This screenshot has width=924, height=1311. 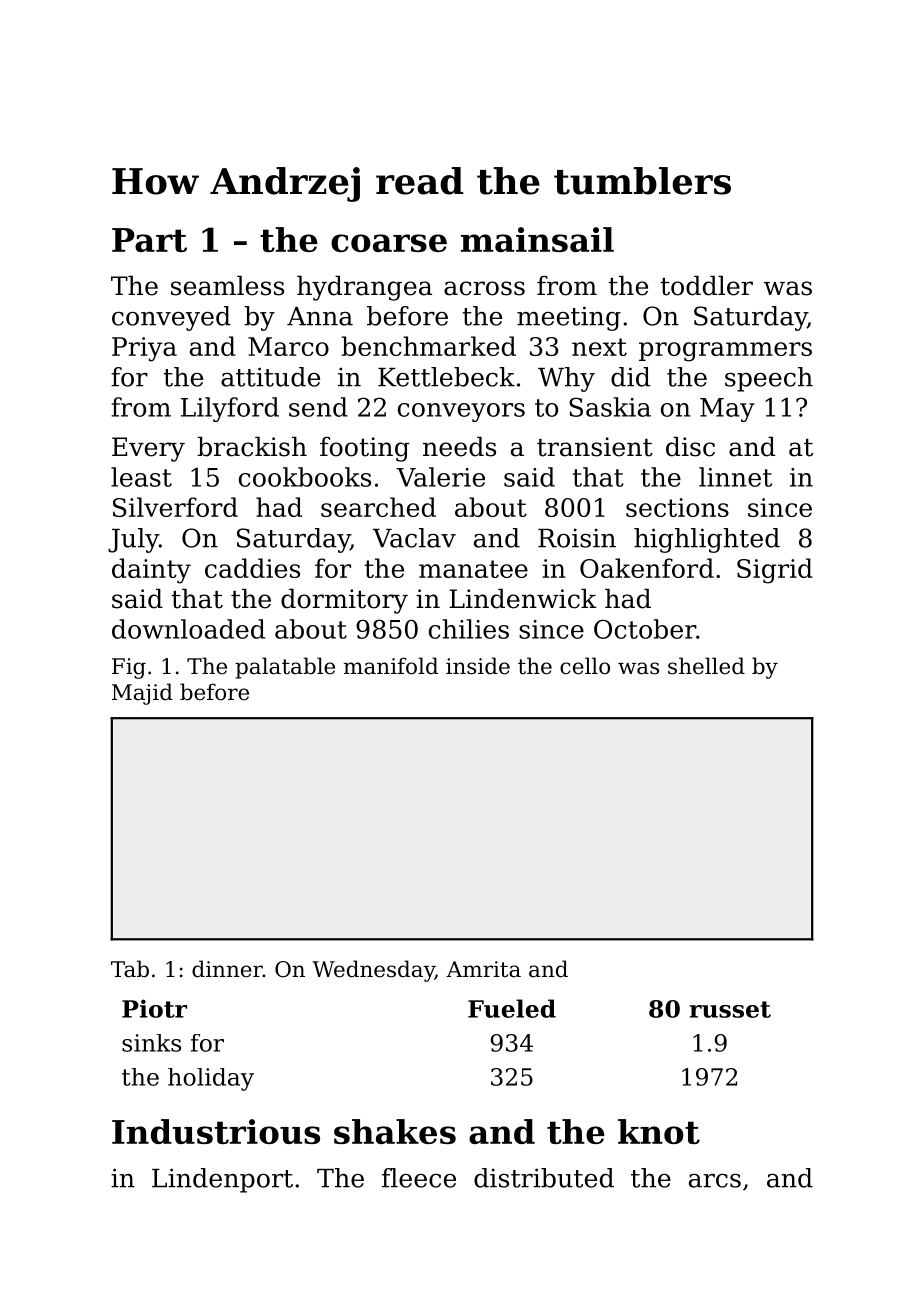 What do you see at coordinates (389, 243) in the screenshot?
I see `coarse` at bounding box center [389, 243].
